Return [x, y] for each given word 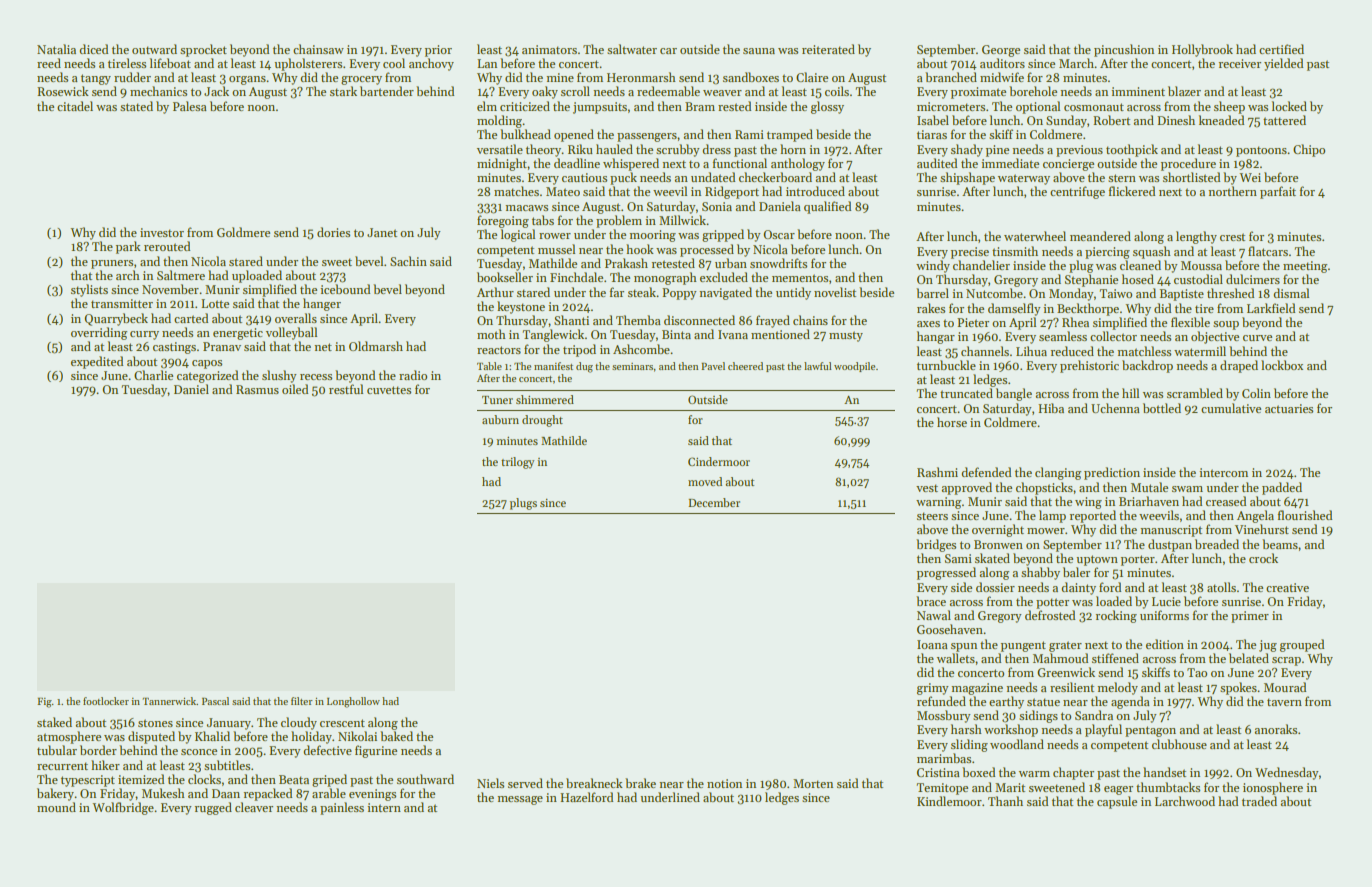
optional [1038, 107]
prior [438, 51]
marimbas [944, 758]
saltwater [632, 49]
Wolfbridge [123, 808]
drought [542, 421]
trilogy [517, 463]
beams [1280, 544]
